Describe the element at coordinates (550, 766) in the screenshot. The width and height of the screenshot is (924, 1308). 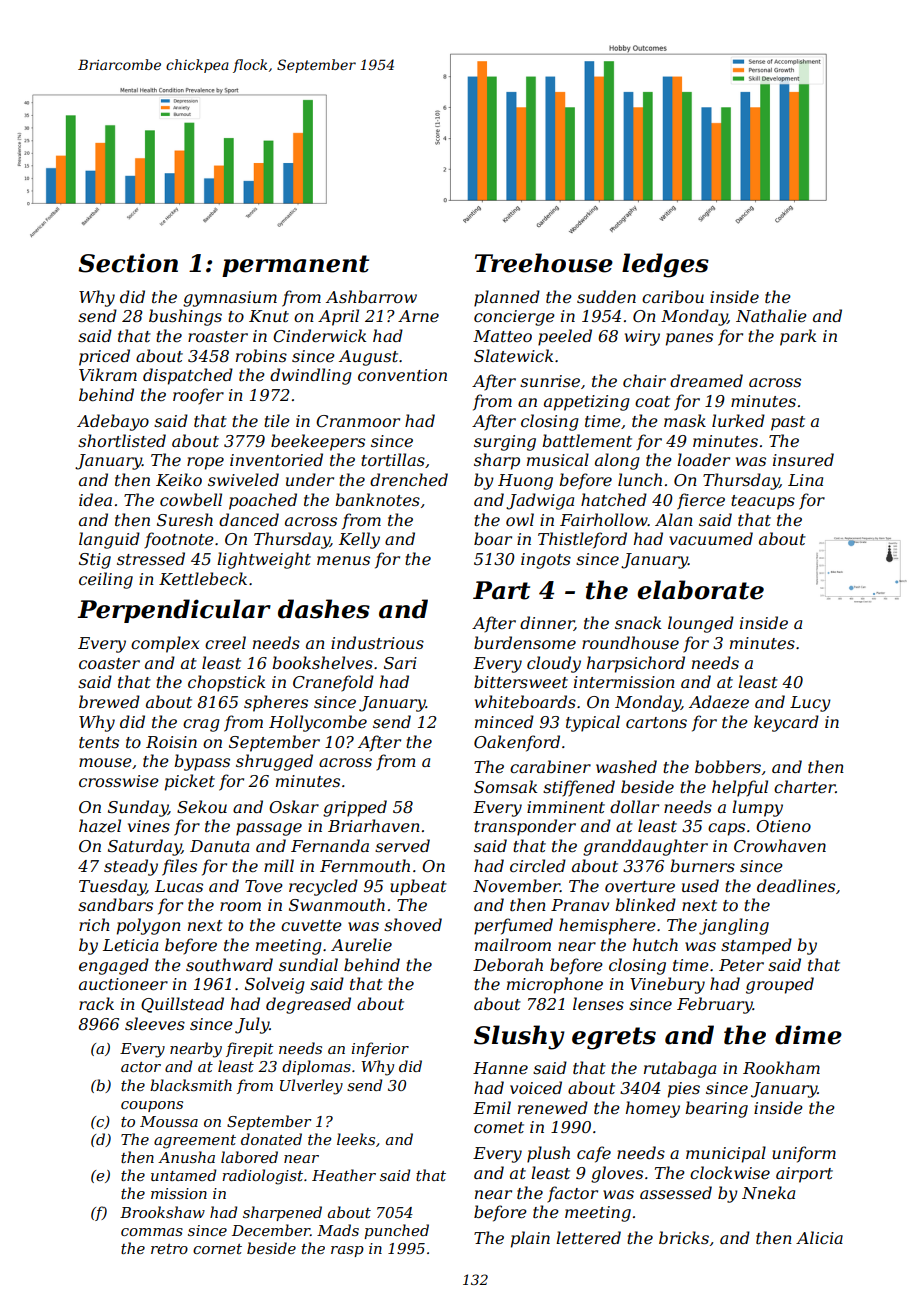
I see `carabiner` at that location.
